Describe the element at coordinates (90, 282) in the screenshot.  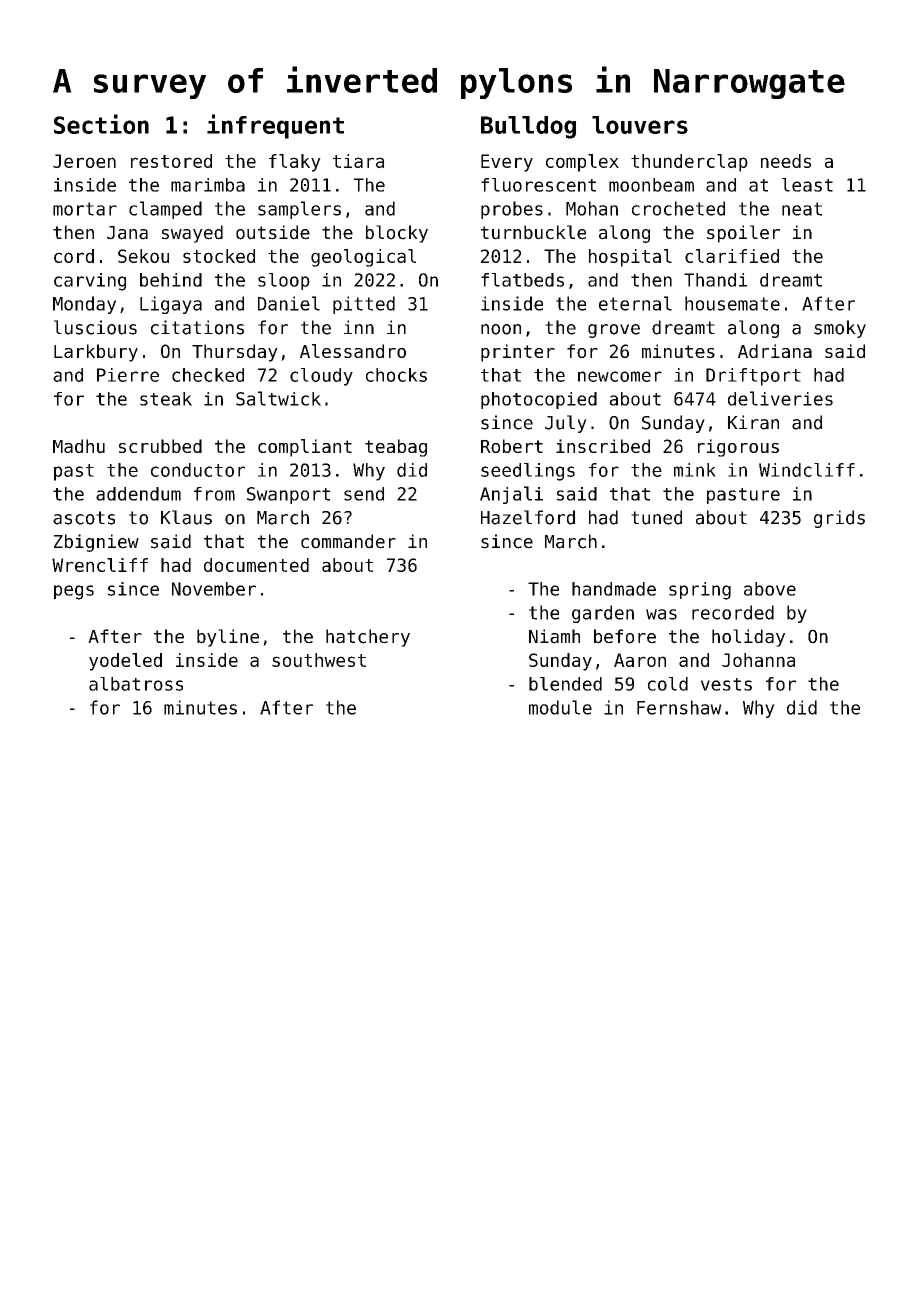
I see `carving` at that location.
